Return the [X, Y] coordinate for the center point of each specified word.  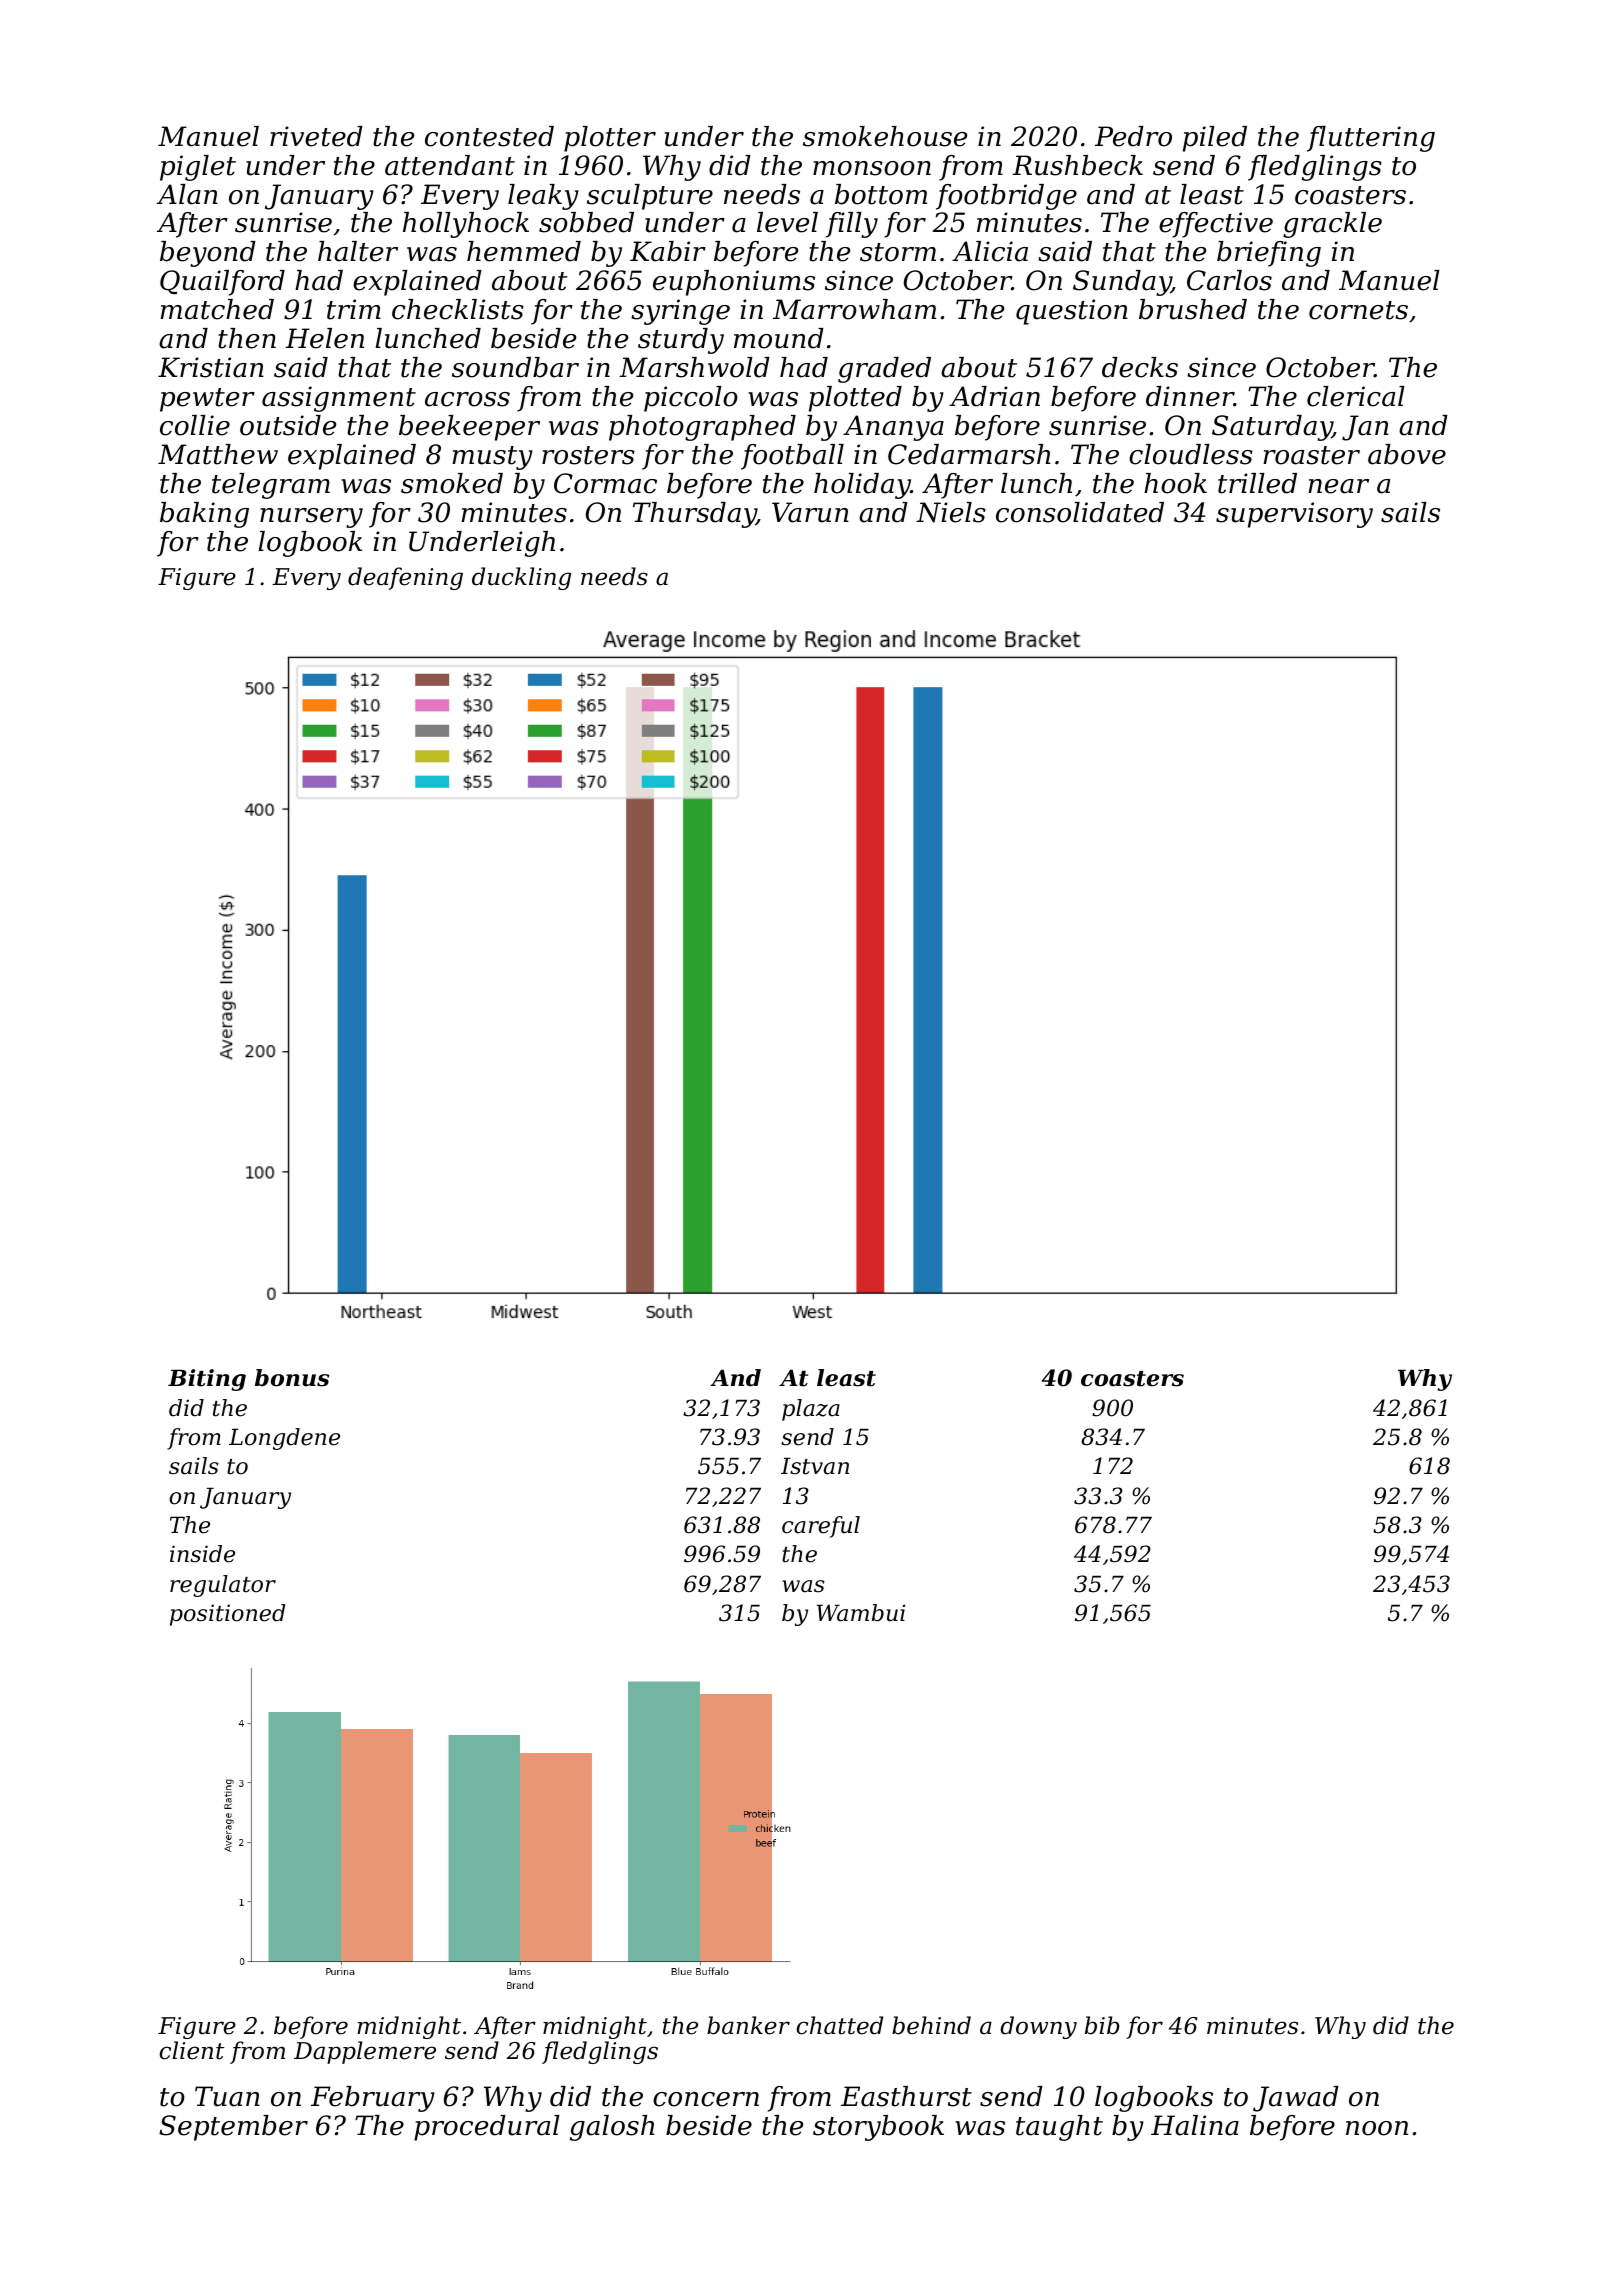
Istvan [815, 1466]
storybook [878, 2128]
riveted [316, 136]
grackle [1332, 225]
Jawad [1296, 2099]
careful [821, 1527]
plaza [811, 1410]
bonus [292, 1378]
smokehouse [885, 136]
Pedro [1133, 136]
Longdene [284, 1439]
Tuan [227, 2096]
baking [204, 515]
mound [779, 338]
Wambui [861, 1613]
